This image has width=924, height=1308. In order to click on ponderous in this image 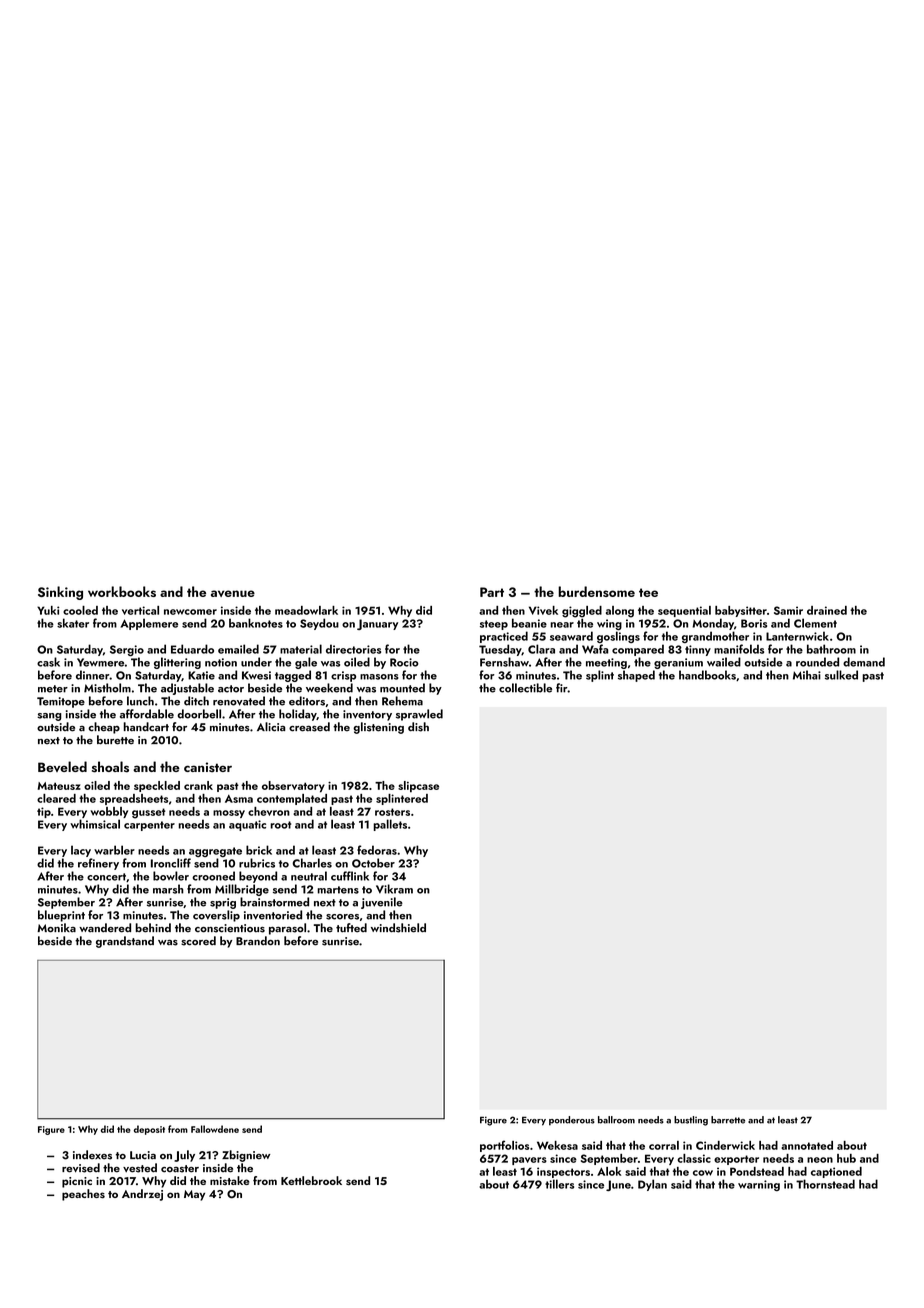, I will do `click(572, 1121)`.
